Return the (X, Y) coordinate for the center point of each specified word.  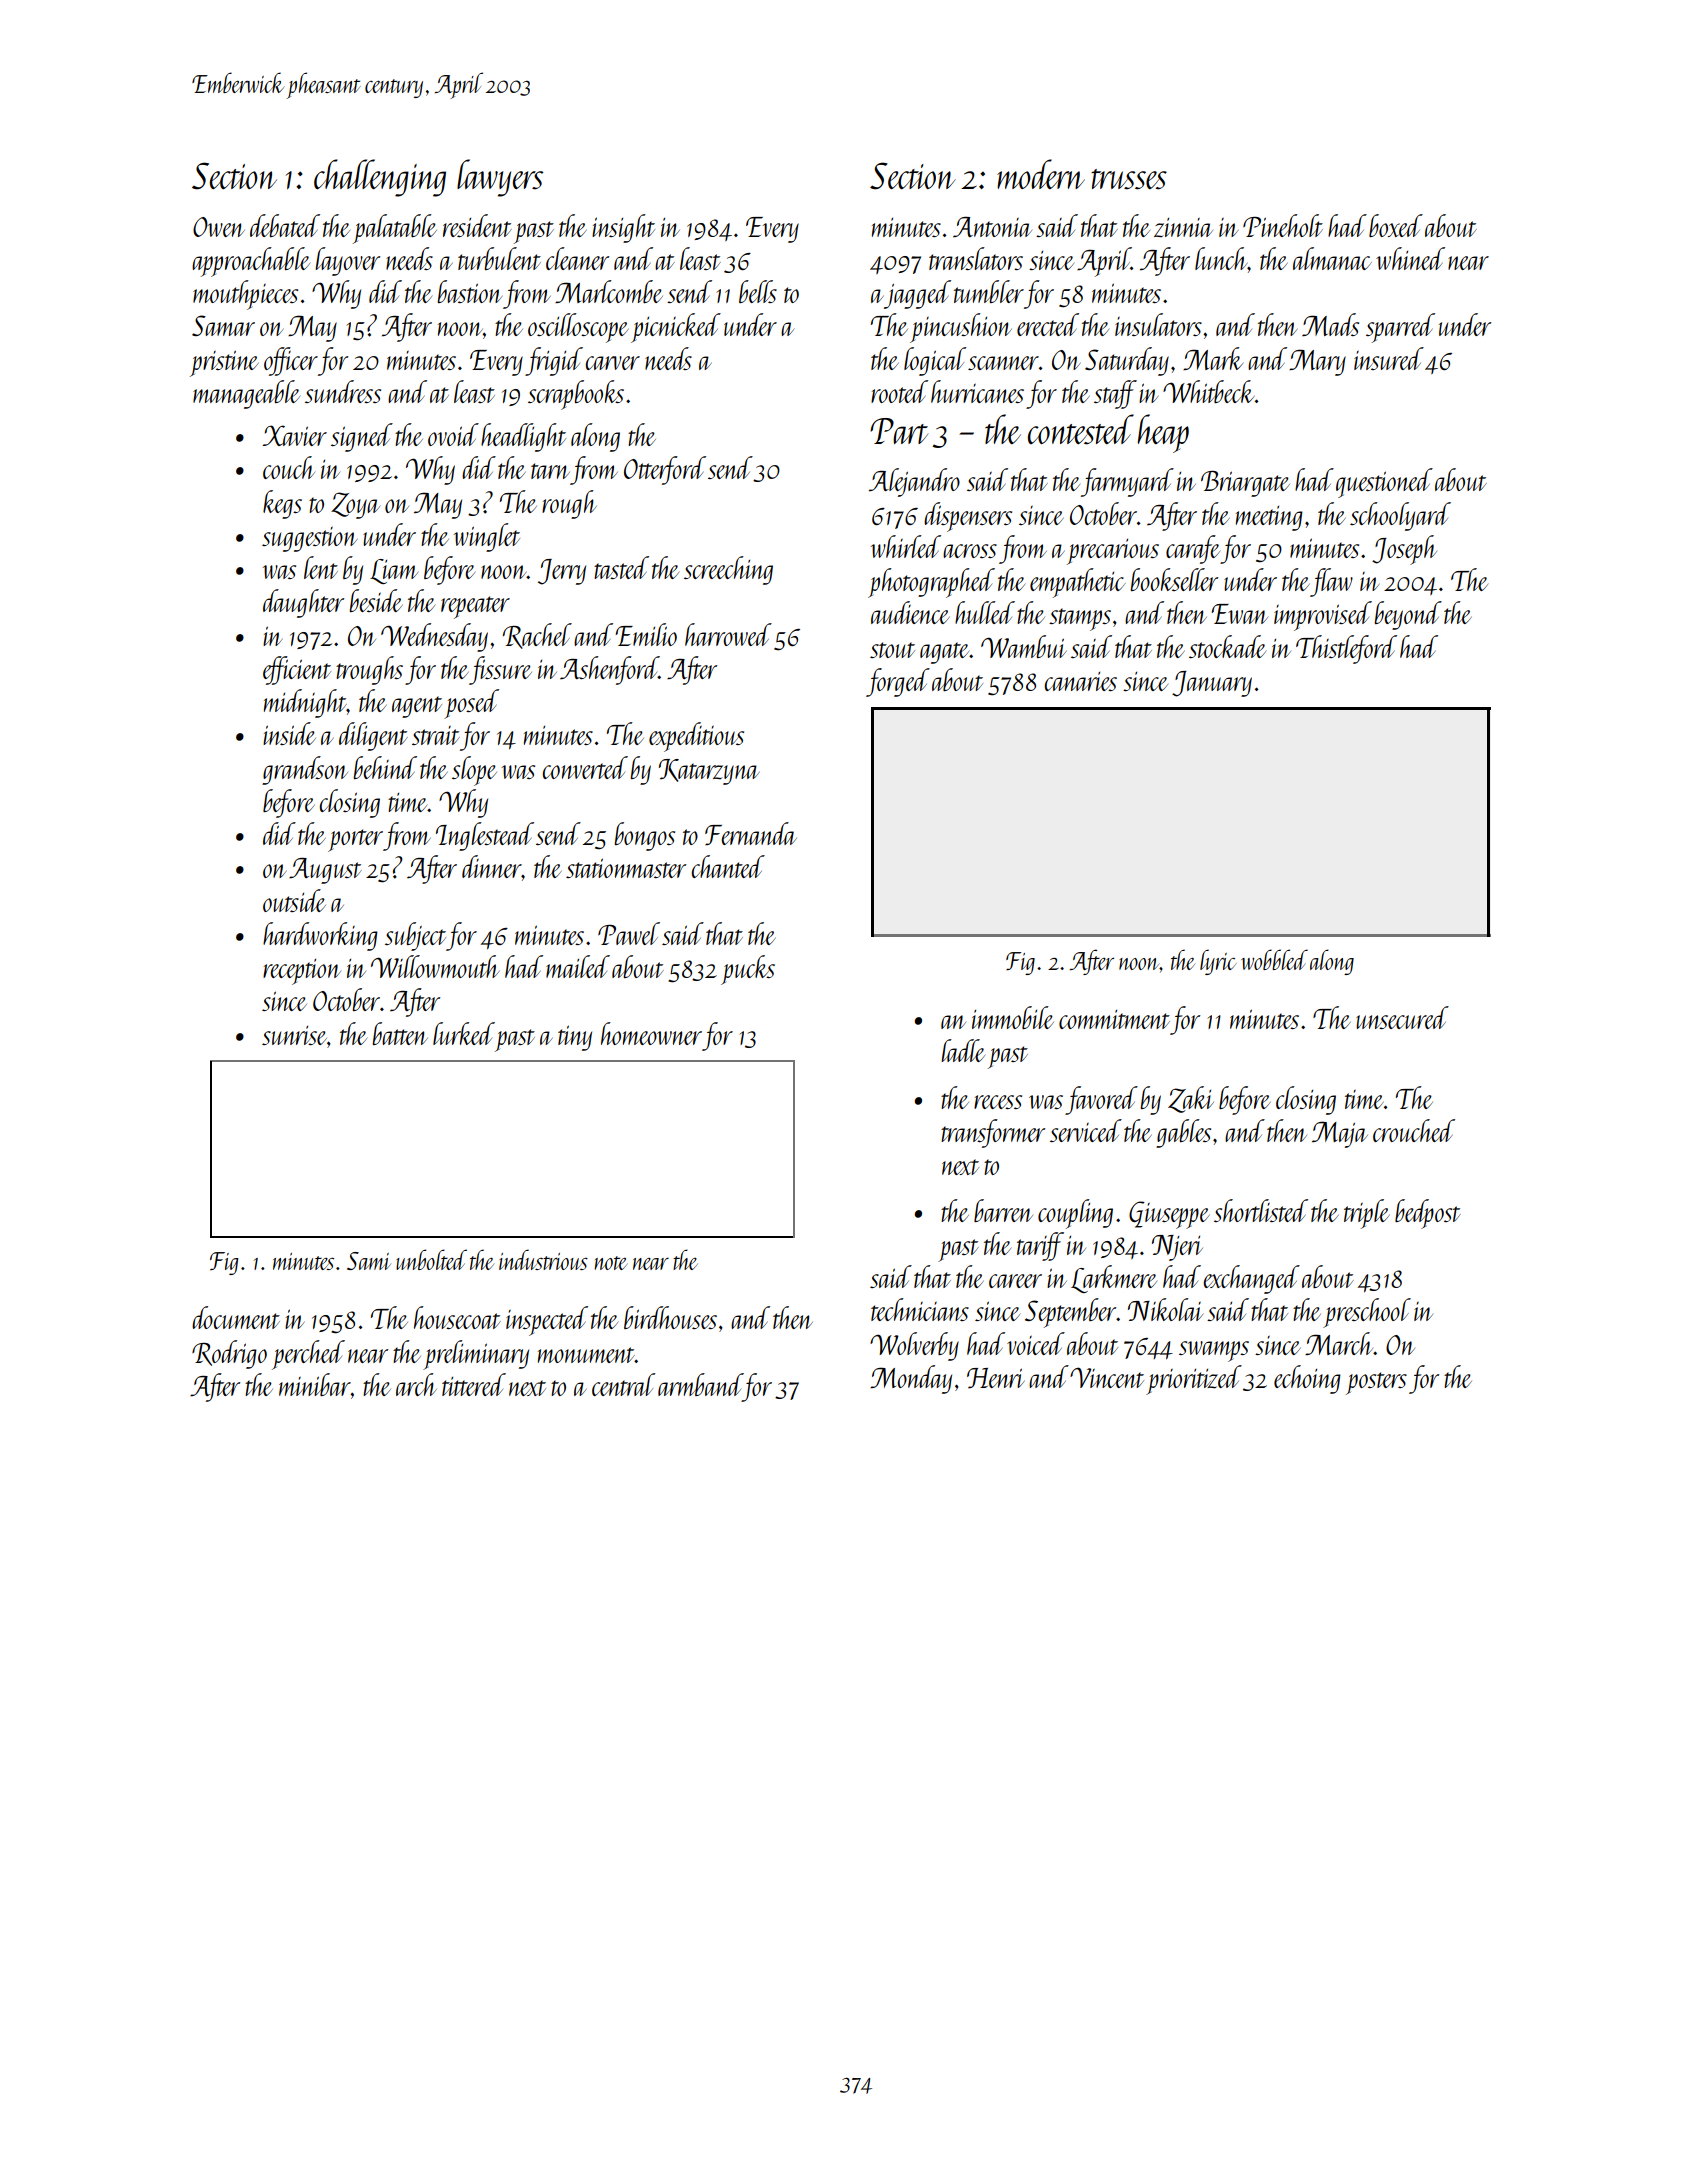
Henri (996, 1378)
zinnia (1183, 228)
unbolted (431, 1259)
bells (758, 291)
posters (1376, 1383)
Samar (223, 325)
